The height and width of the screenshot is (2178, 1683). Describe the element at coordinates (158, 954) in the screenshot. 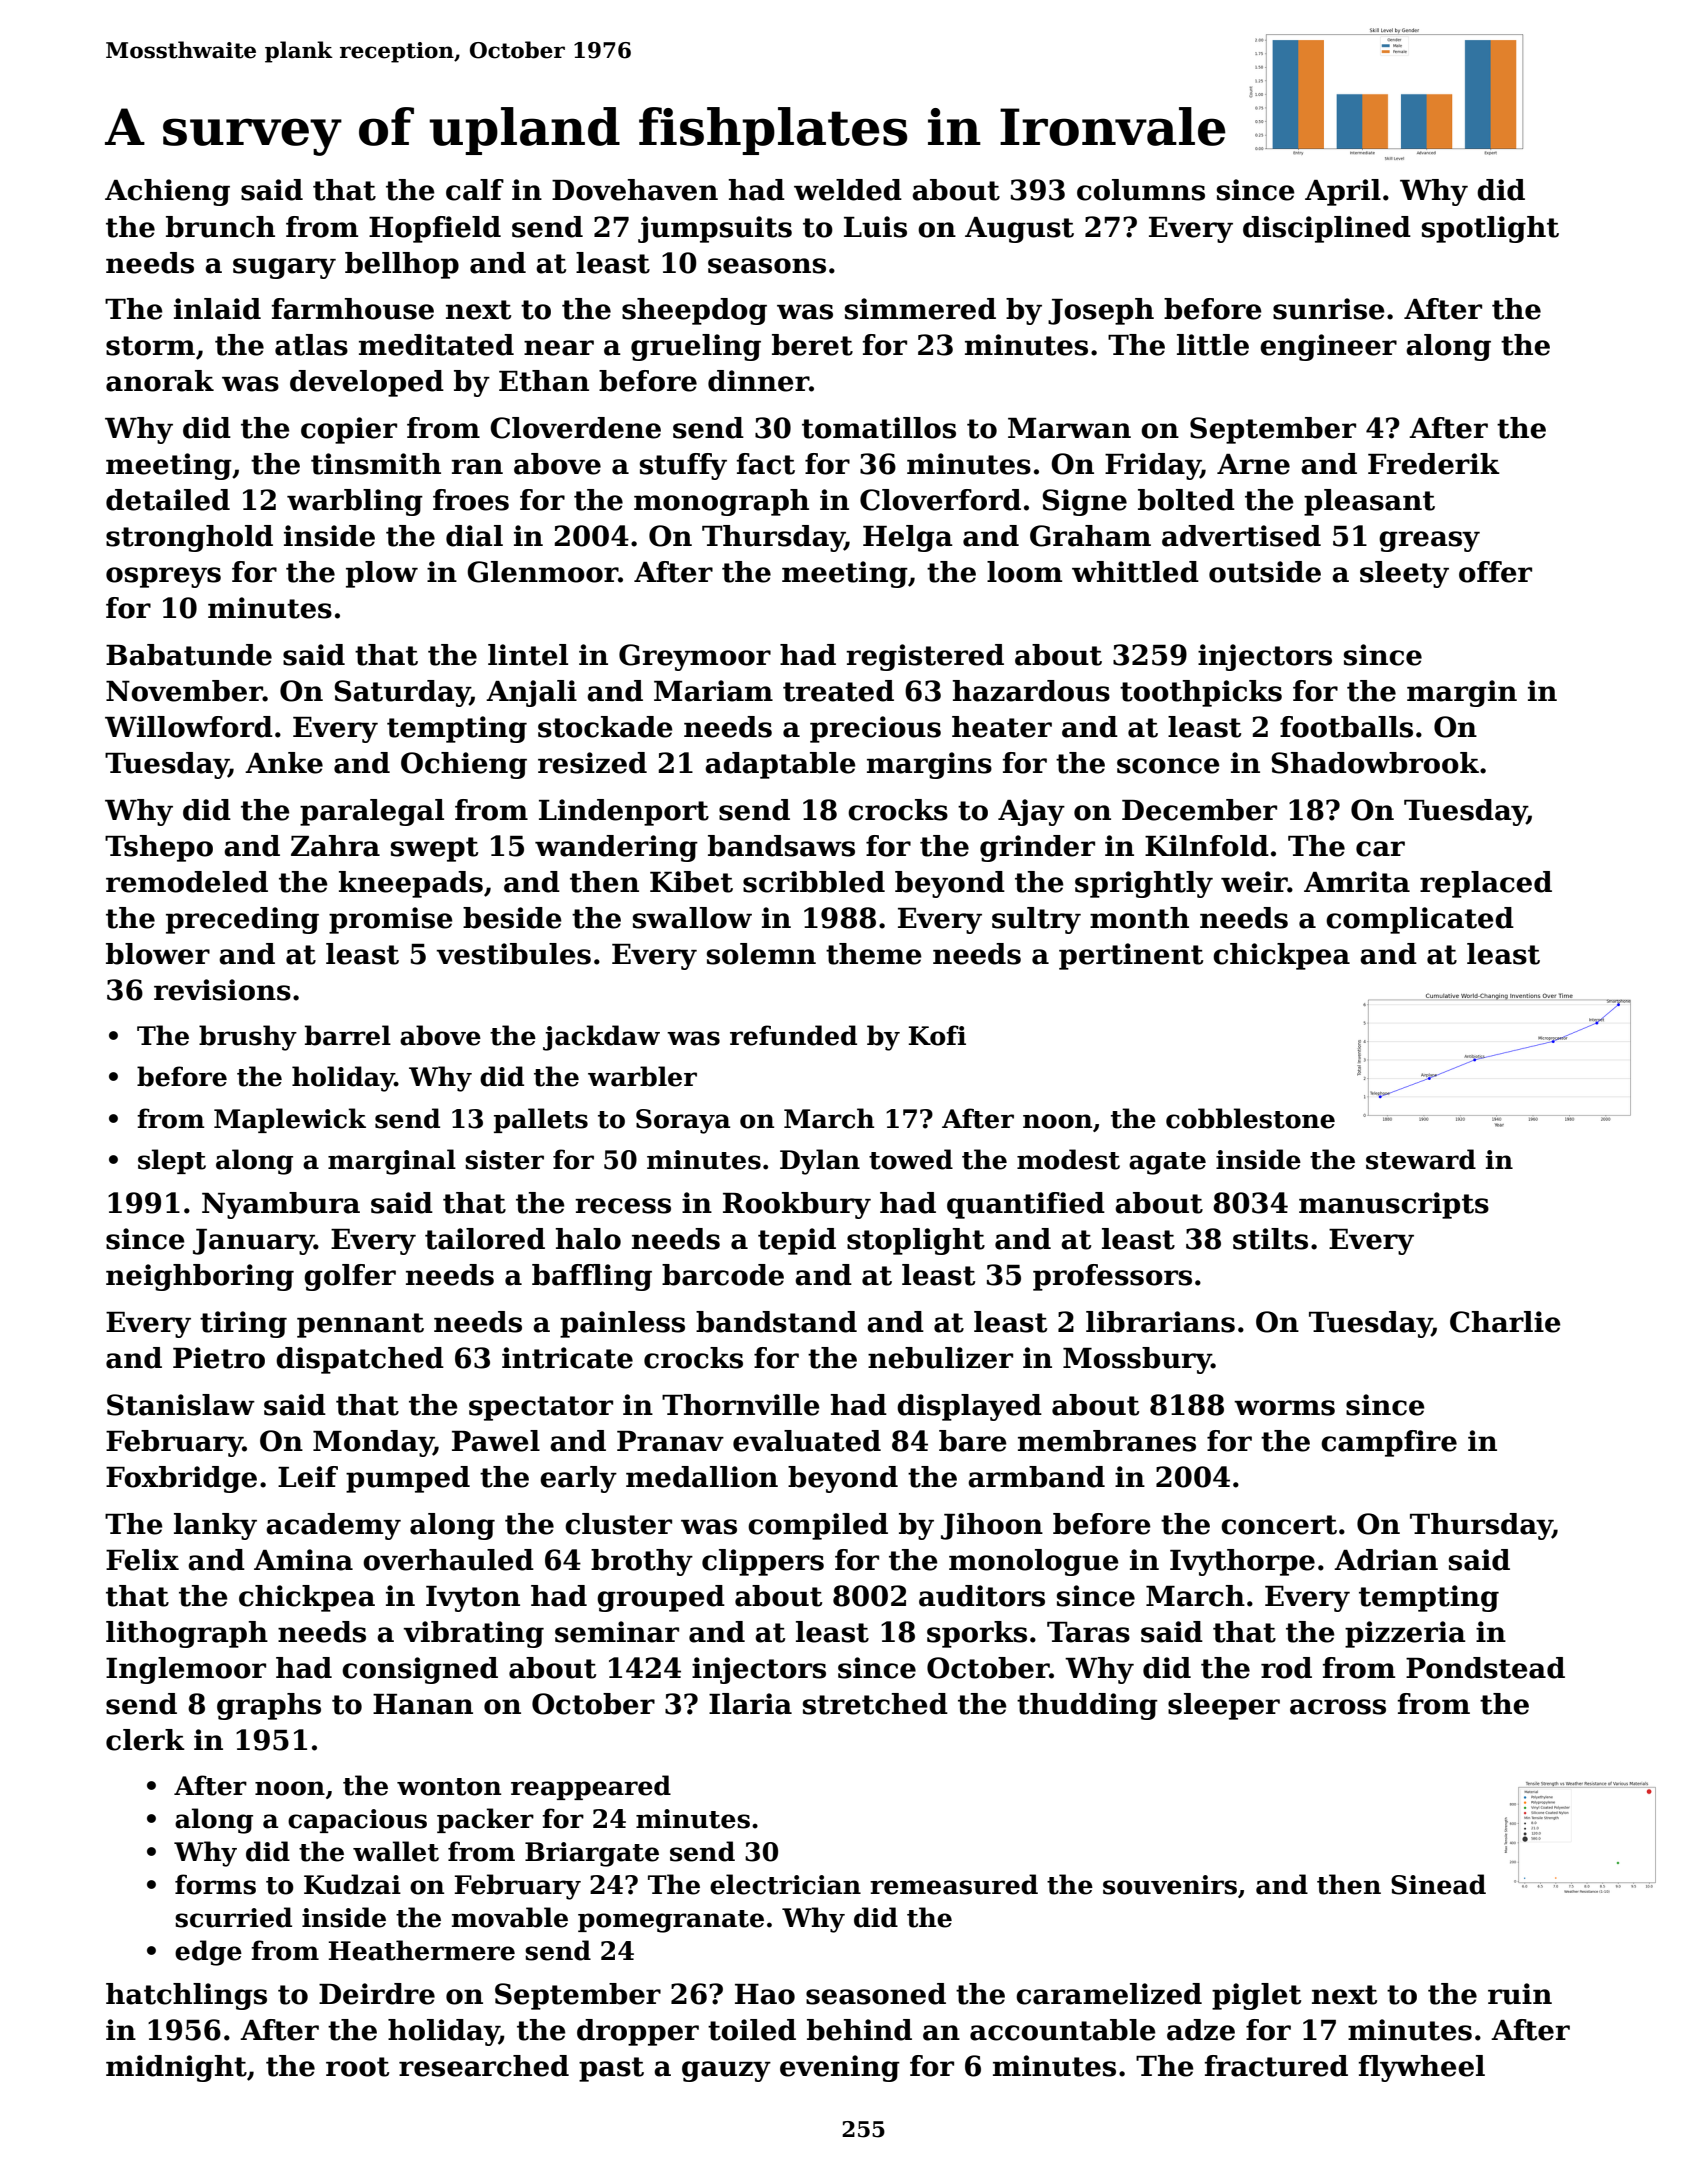

I see `blower` at that location.
